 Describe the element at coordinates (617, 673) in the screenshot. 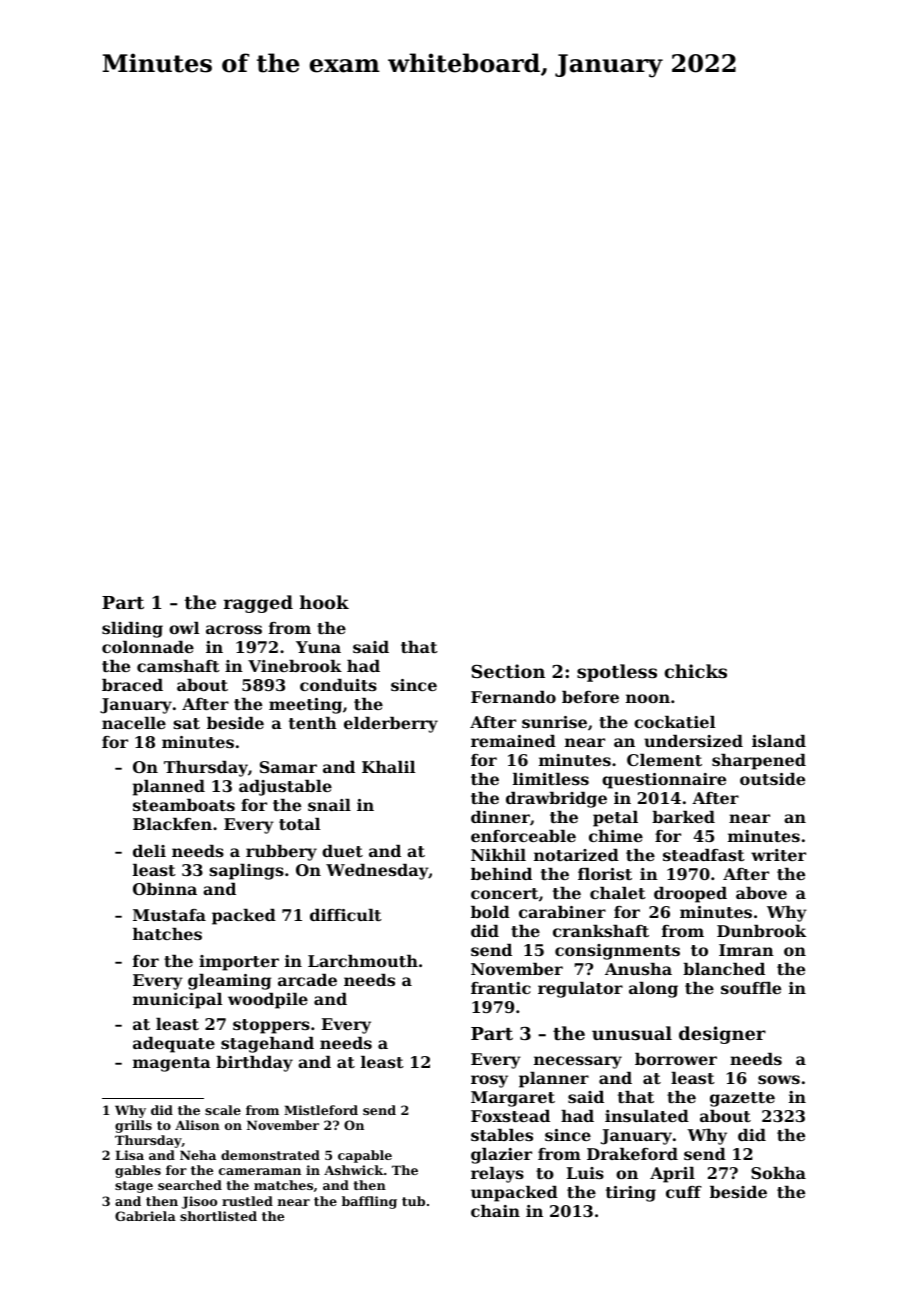

I see `spotless` at that location.
